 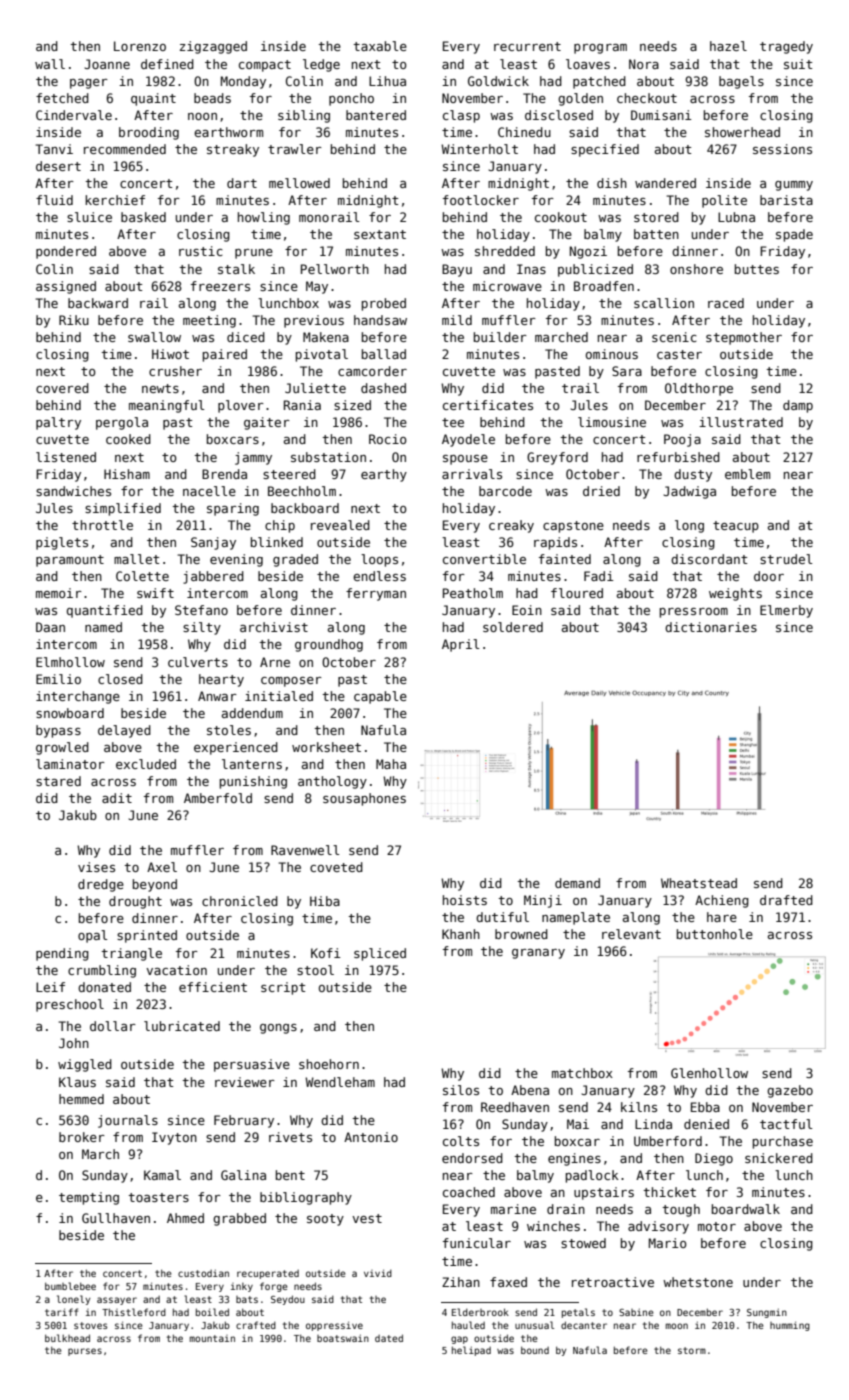 I want to click on Peatholm, so click(x=473, y=593).
